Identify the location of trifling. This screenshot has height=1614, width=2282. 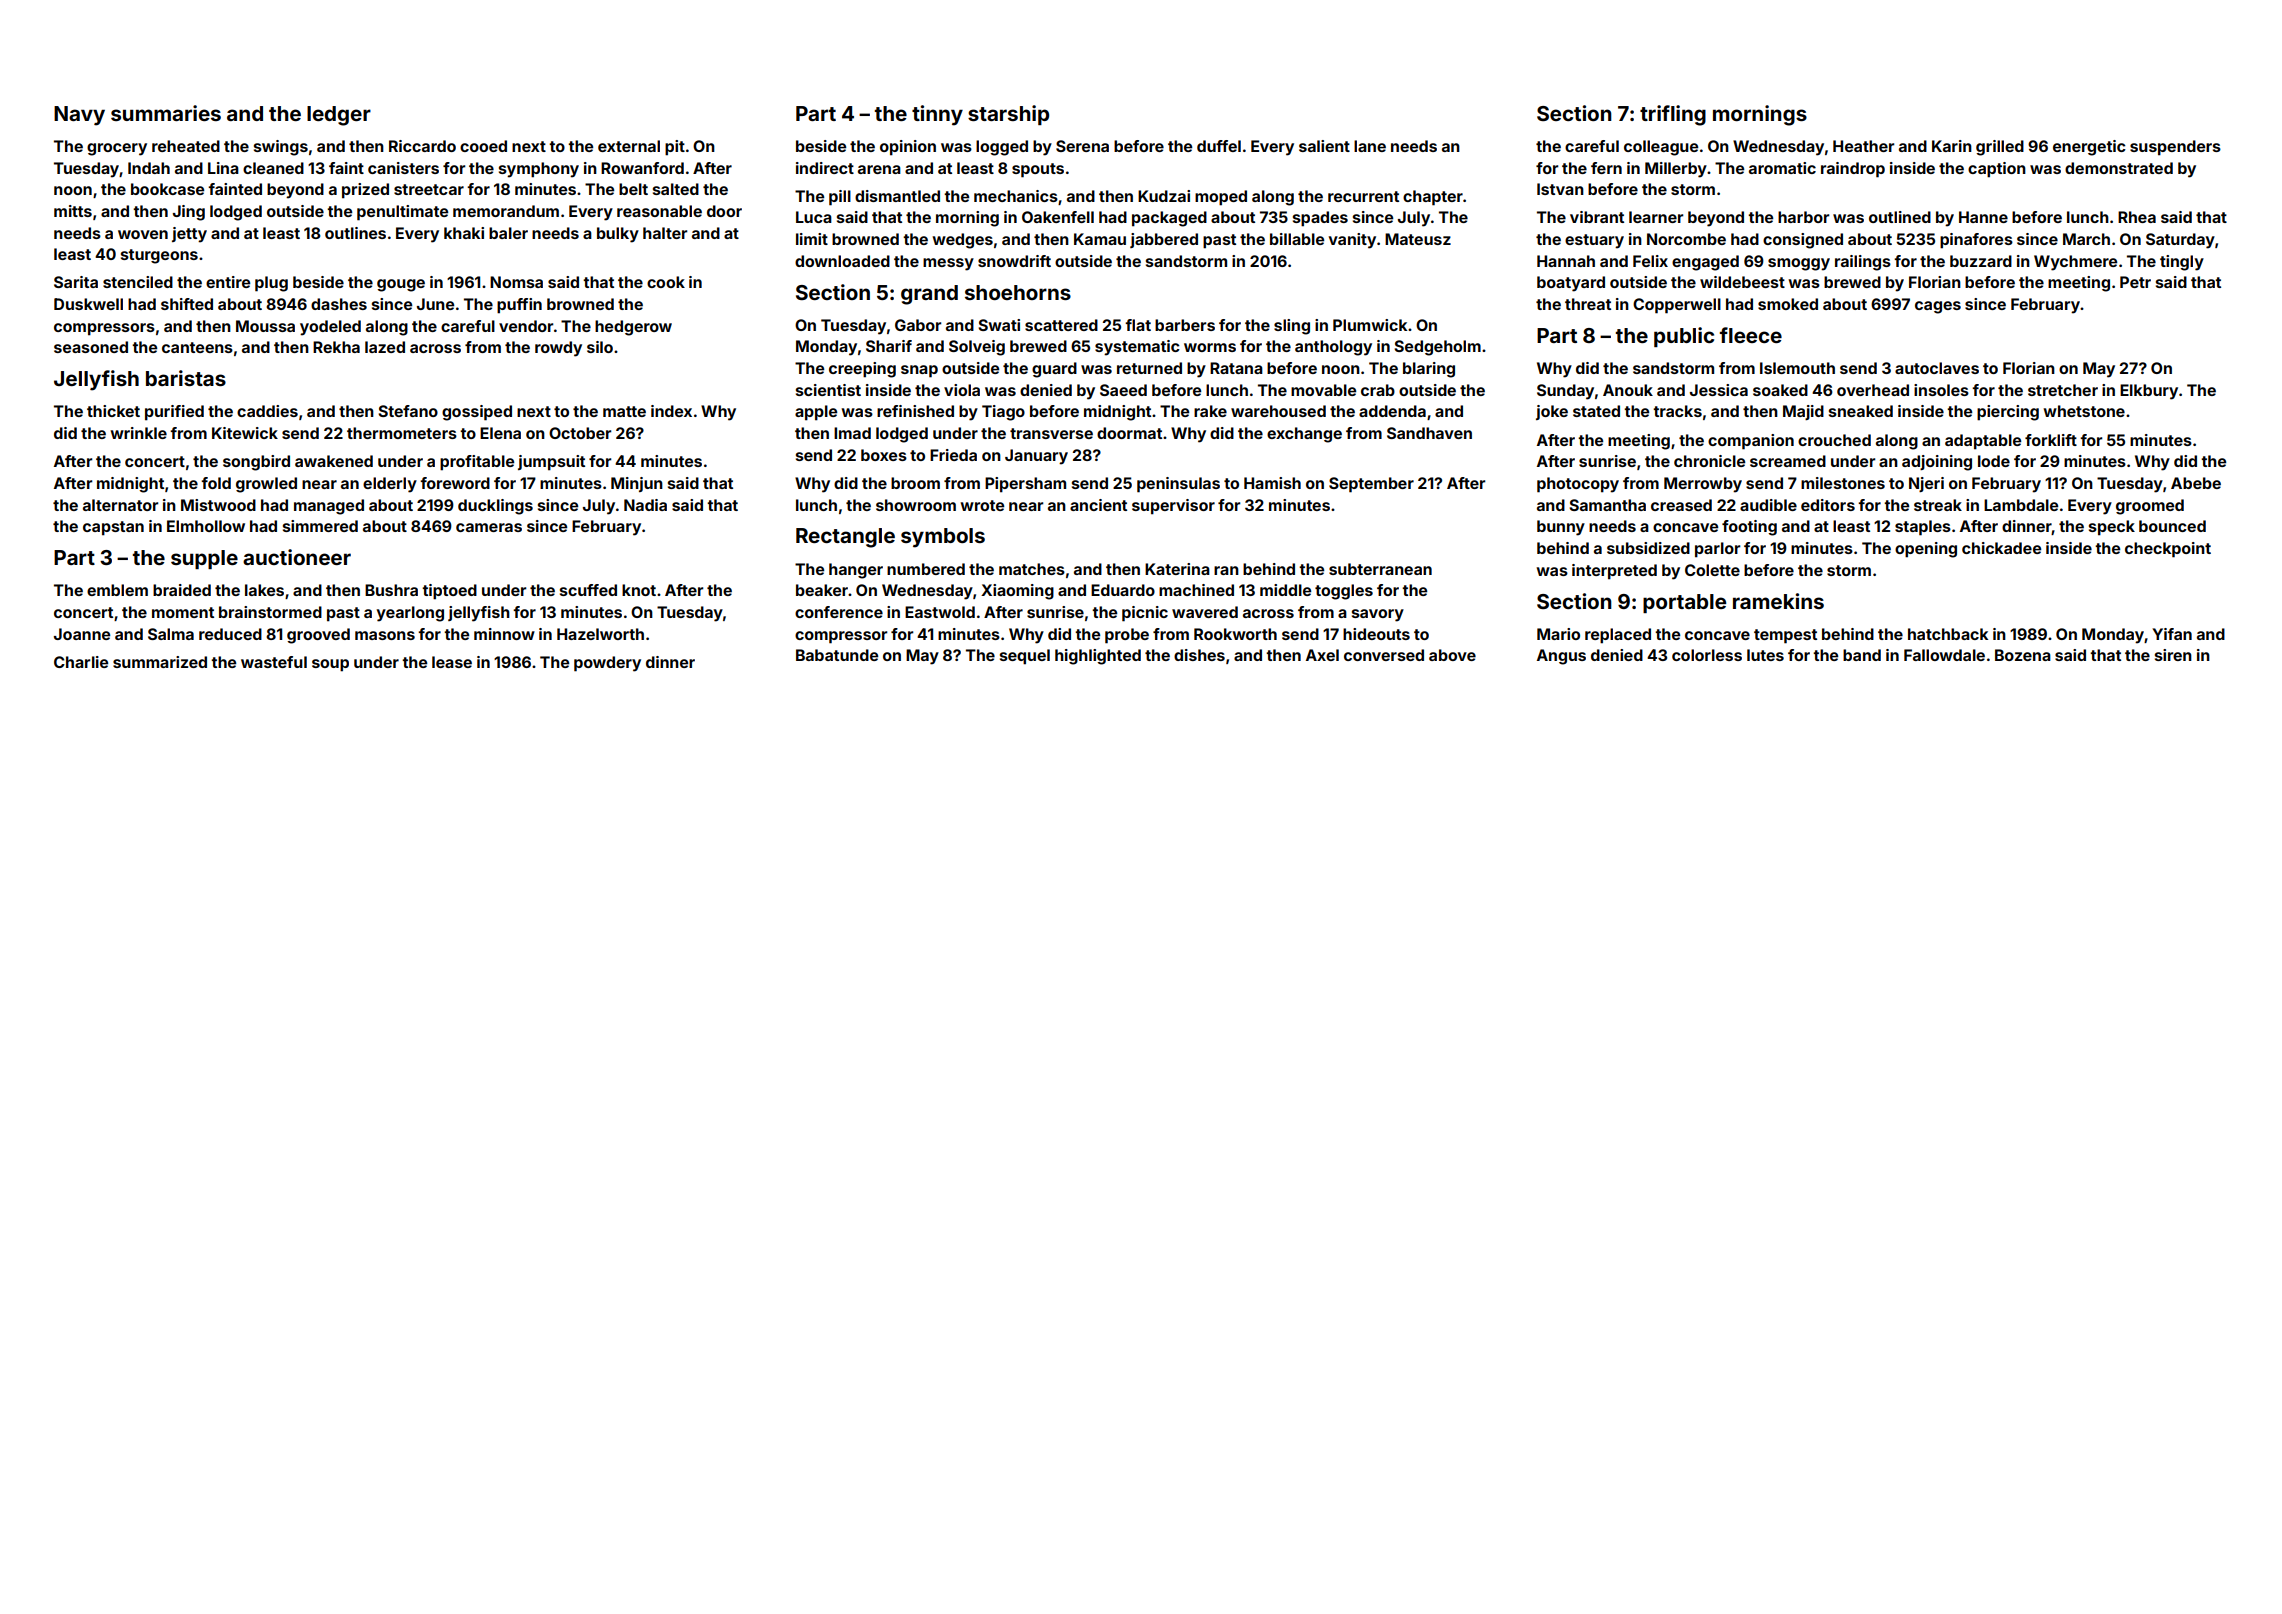
(1673, 115).
